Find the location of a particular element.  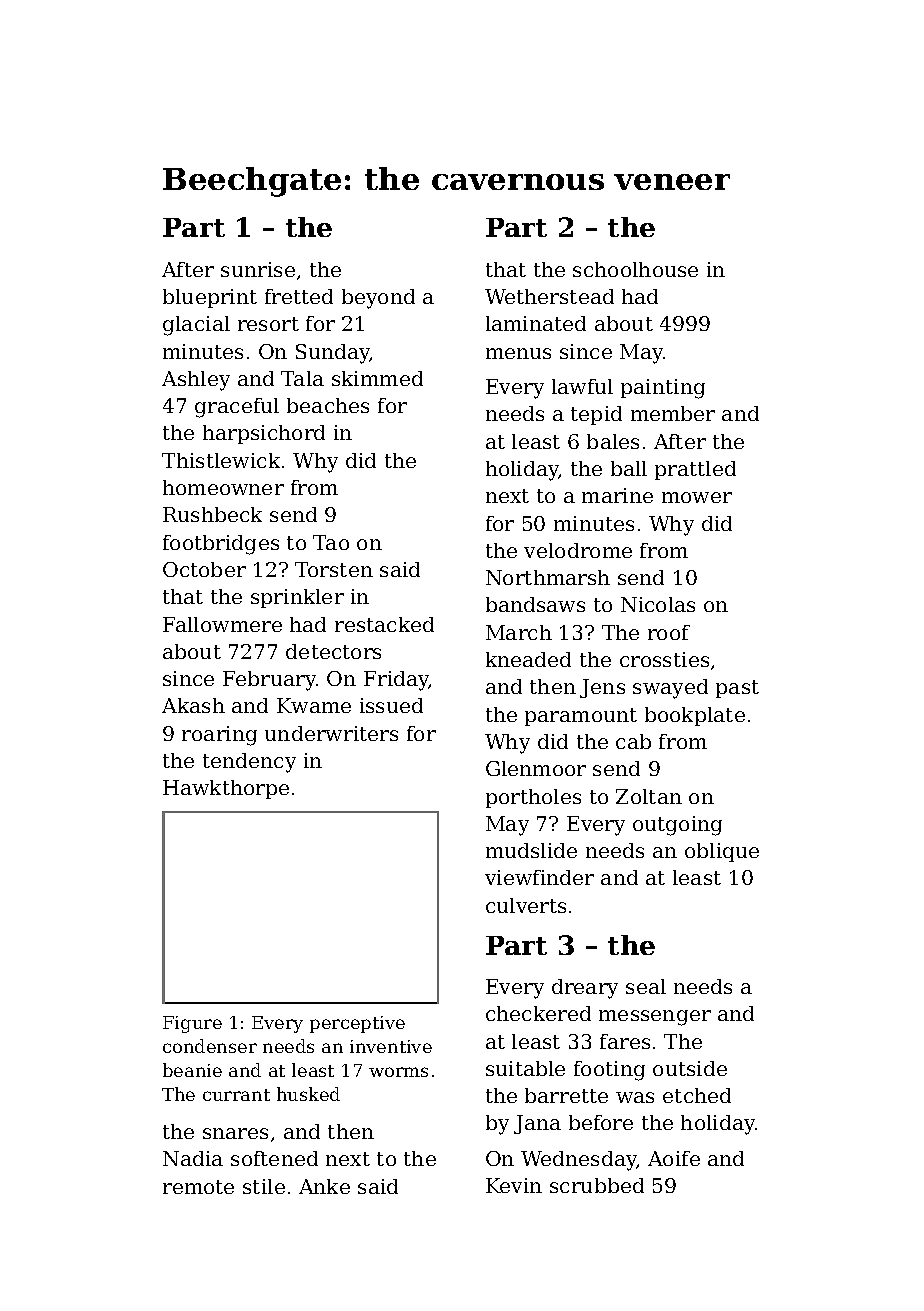

bookplate is located at coordinates (695, 716).
